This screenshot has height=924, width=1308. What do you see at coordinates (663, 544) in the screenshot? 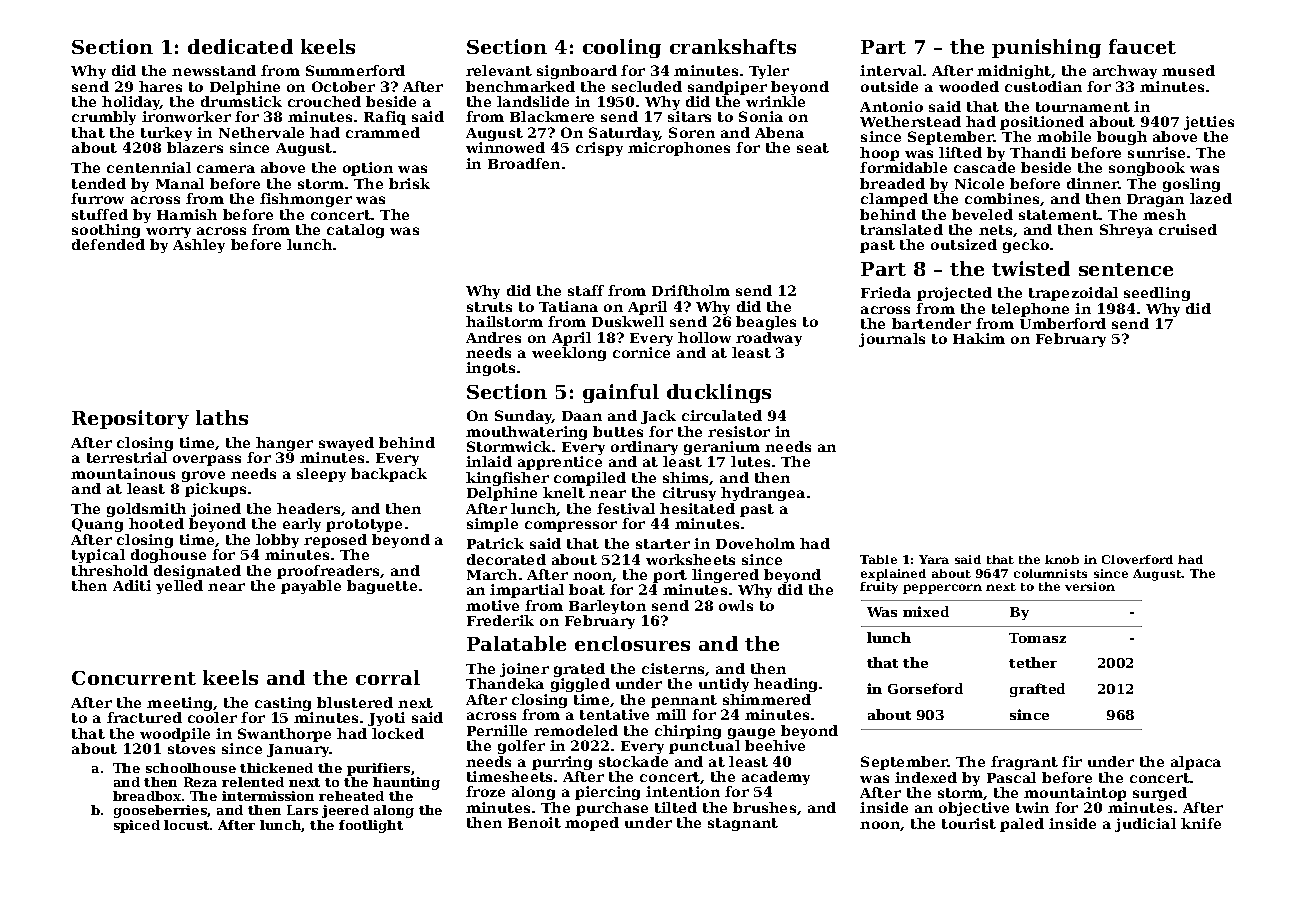
I see `starter` at bounding box center [663, 544].
